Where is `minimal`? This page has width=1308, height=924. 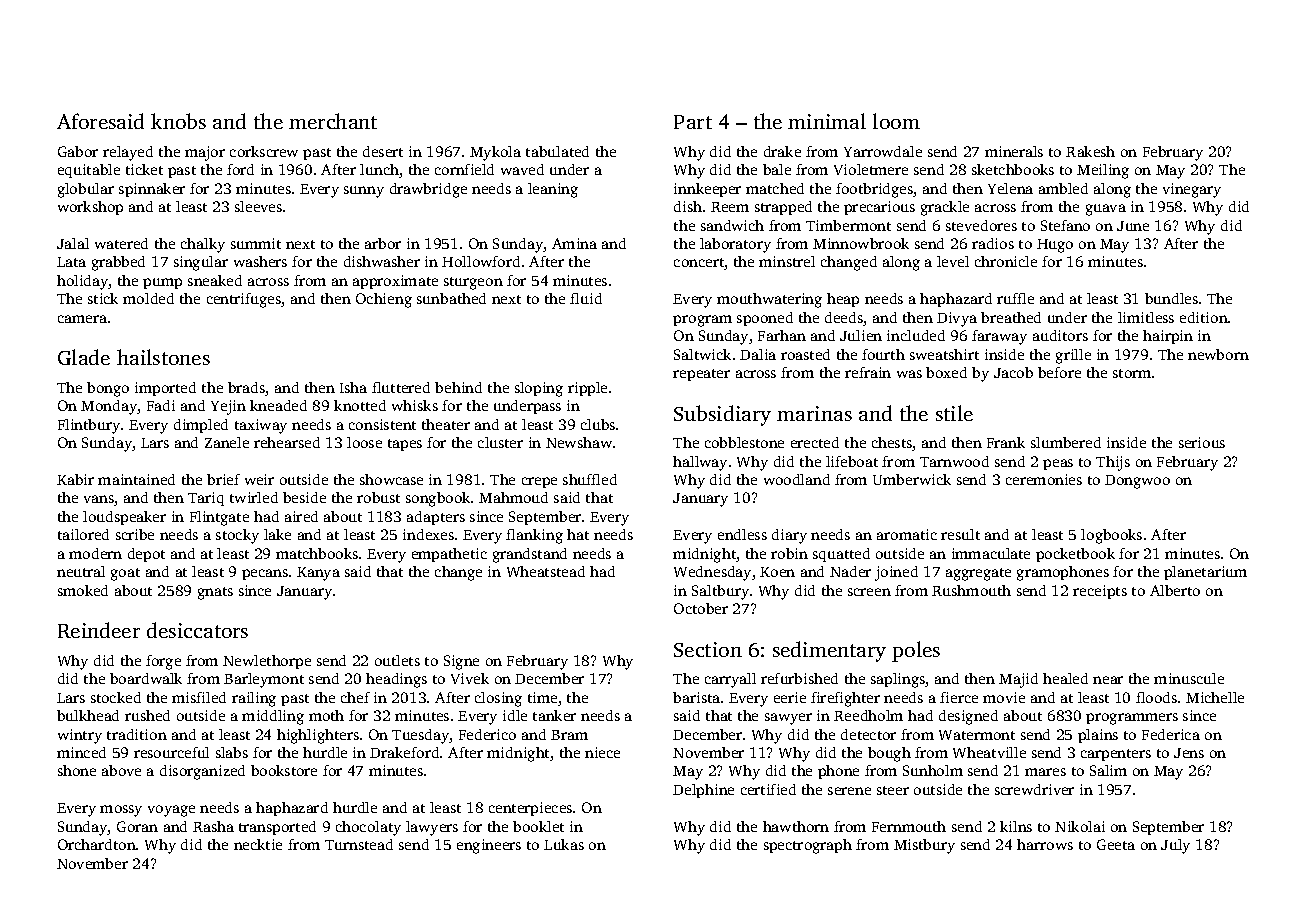
minimal is located at coordinates (827, 121).
